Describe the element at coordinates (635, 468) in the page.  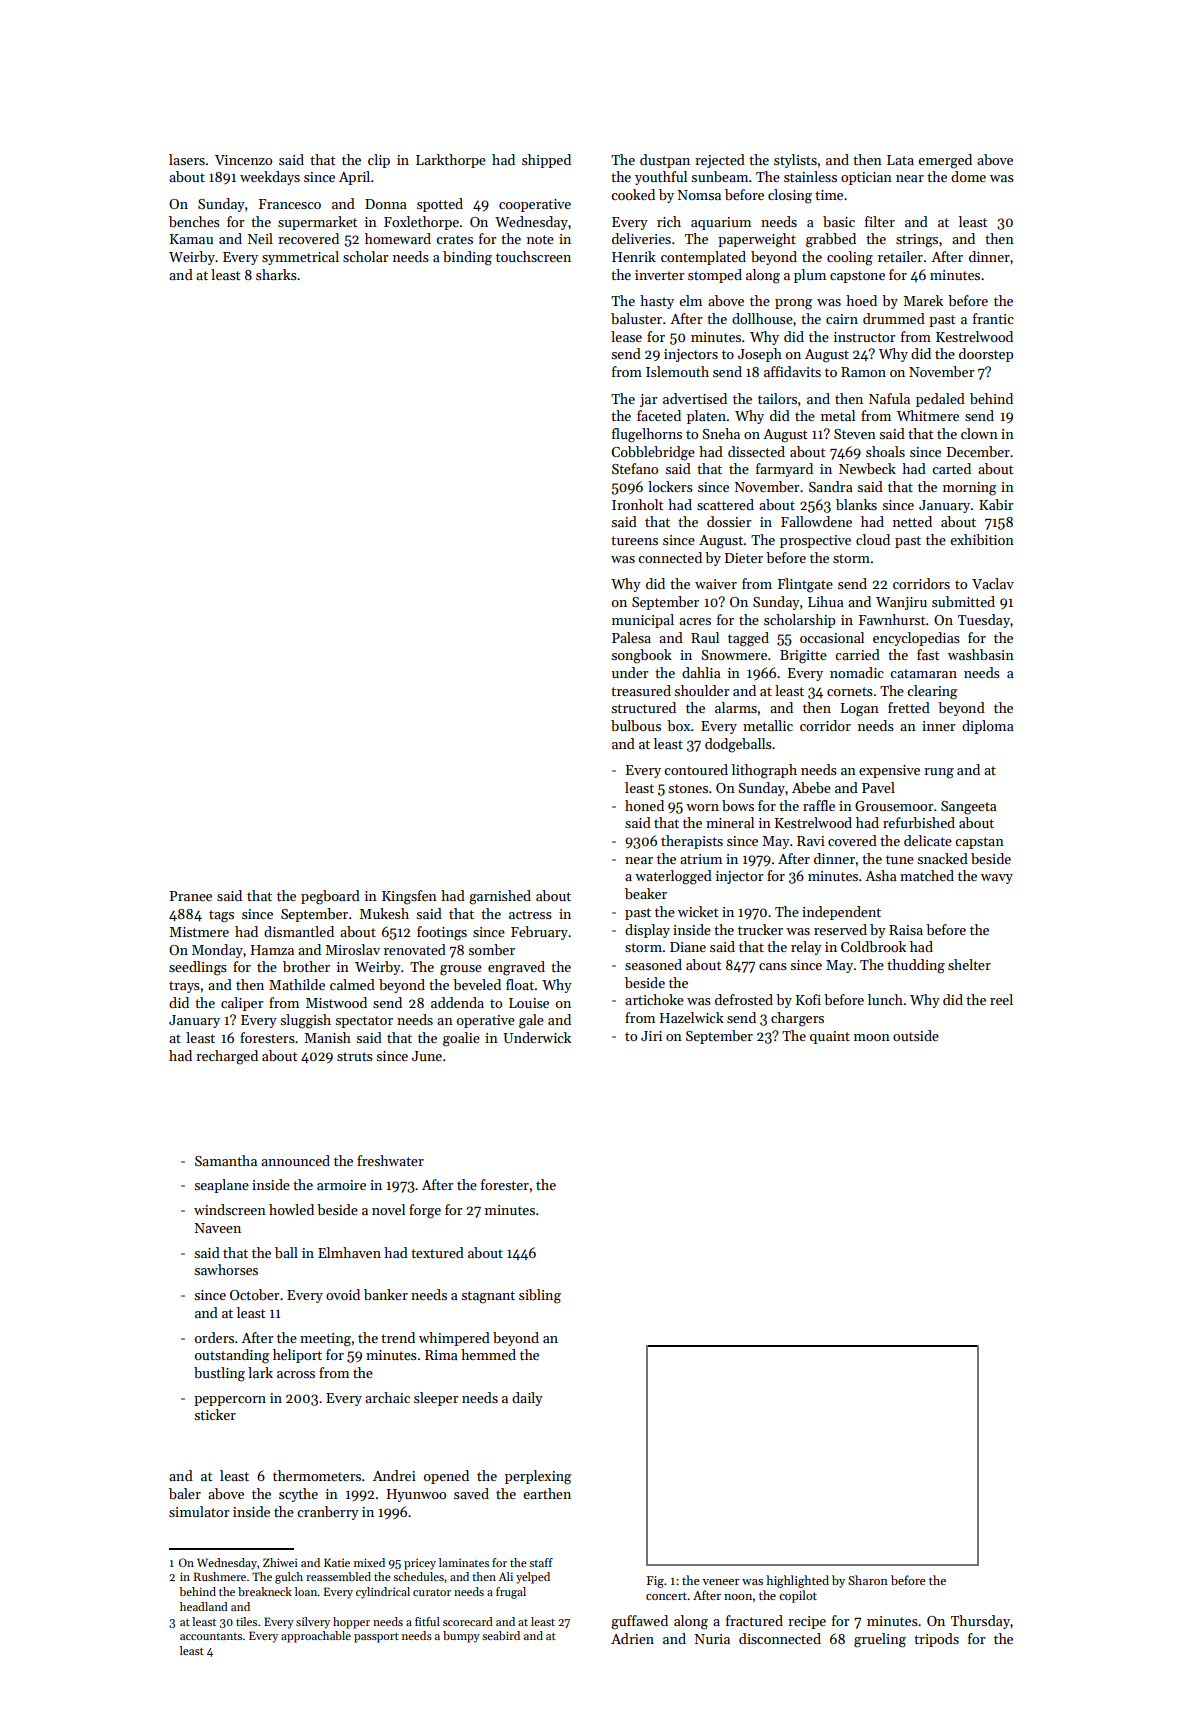
I see `Stefano` at that location.
